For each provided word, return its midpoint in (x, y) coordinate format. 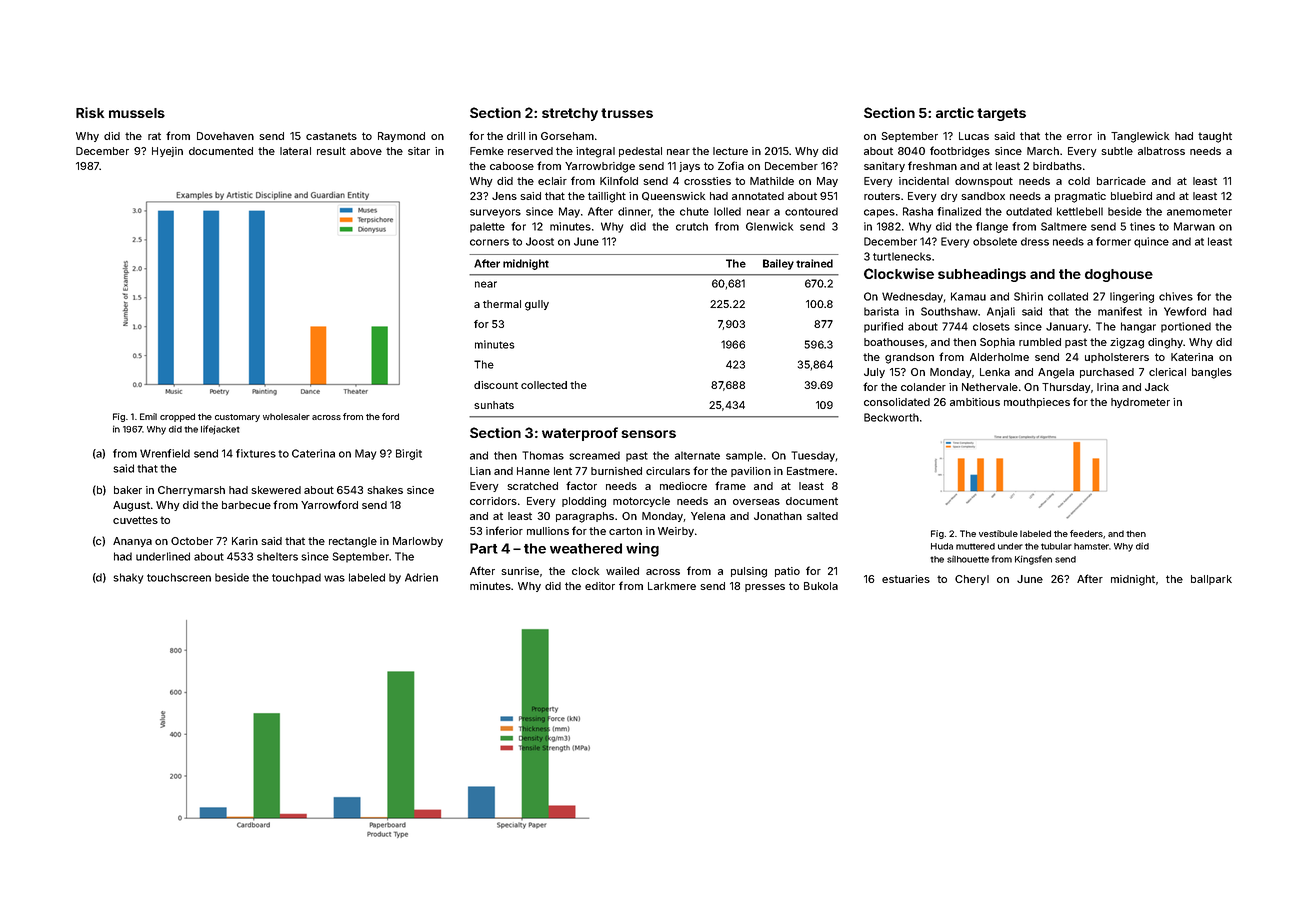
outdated (1029, 211)
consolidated (897, 402)
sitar (419, 151)
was (334, 578)
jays (689, 167)
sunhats (494, 405)
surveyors (495, 213)
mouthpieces (1037, 403)
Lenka (995, 372)
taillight (607, 197)
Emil (148, 416)
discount (496, 385)
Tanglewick (1140, 137)
